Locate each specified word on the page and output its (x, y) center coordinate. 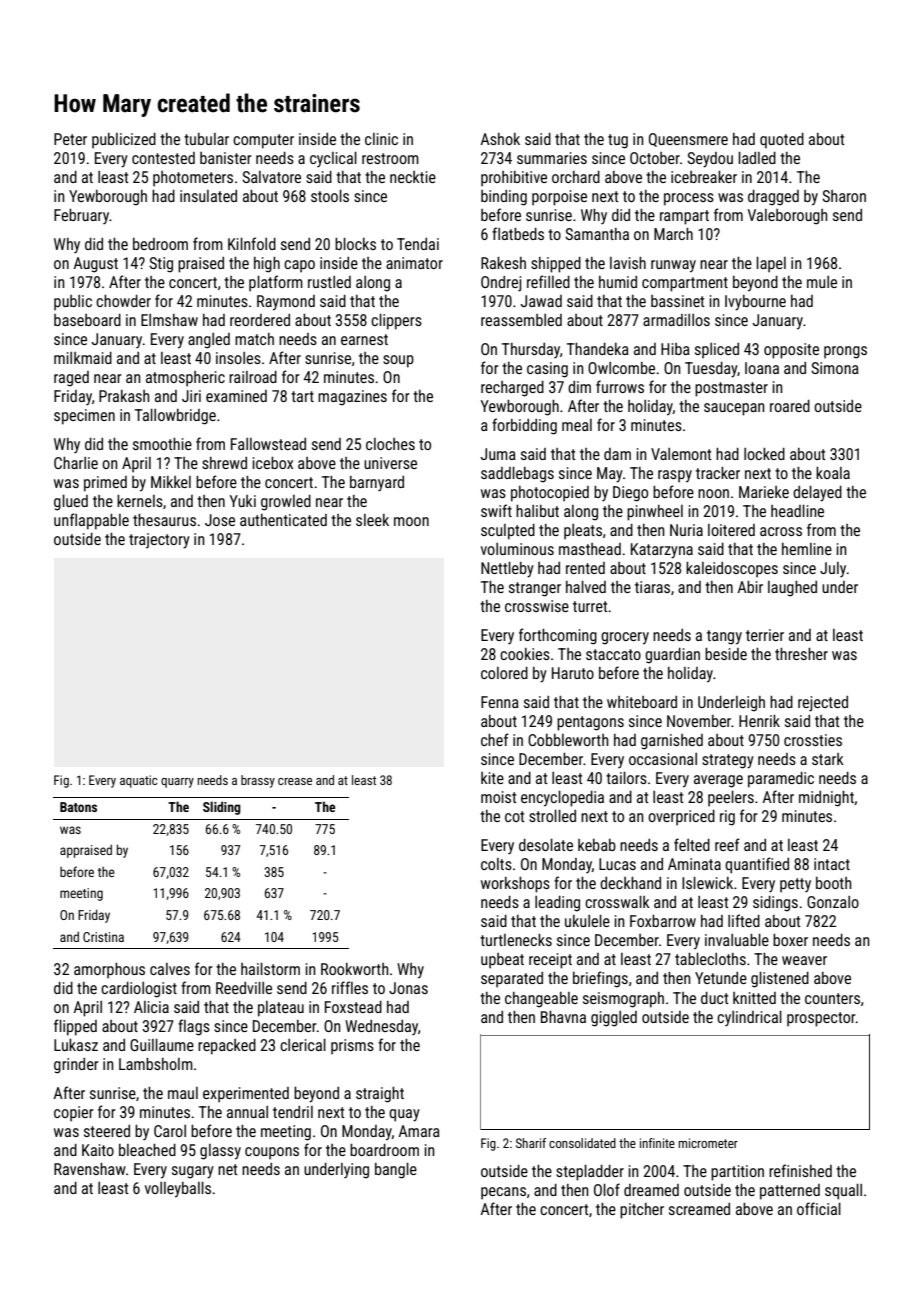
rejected (823, 704)
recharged (512, 389)
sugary (193, 1172)
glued (71, 503)
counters (832, 998)
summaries (552, 158)
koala (833, 473)
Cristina (103, 937)
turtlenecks (516, 940)
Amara (419, 1131)
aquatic (139, 781)
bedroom (160, 244)
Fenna (500, 702)
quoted (782, 141)
